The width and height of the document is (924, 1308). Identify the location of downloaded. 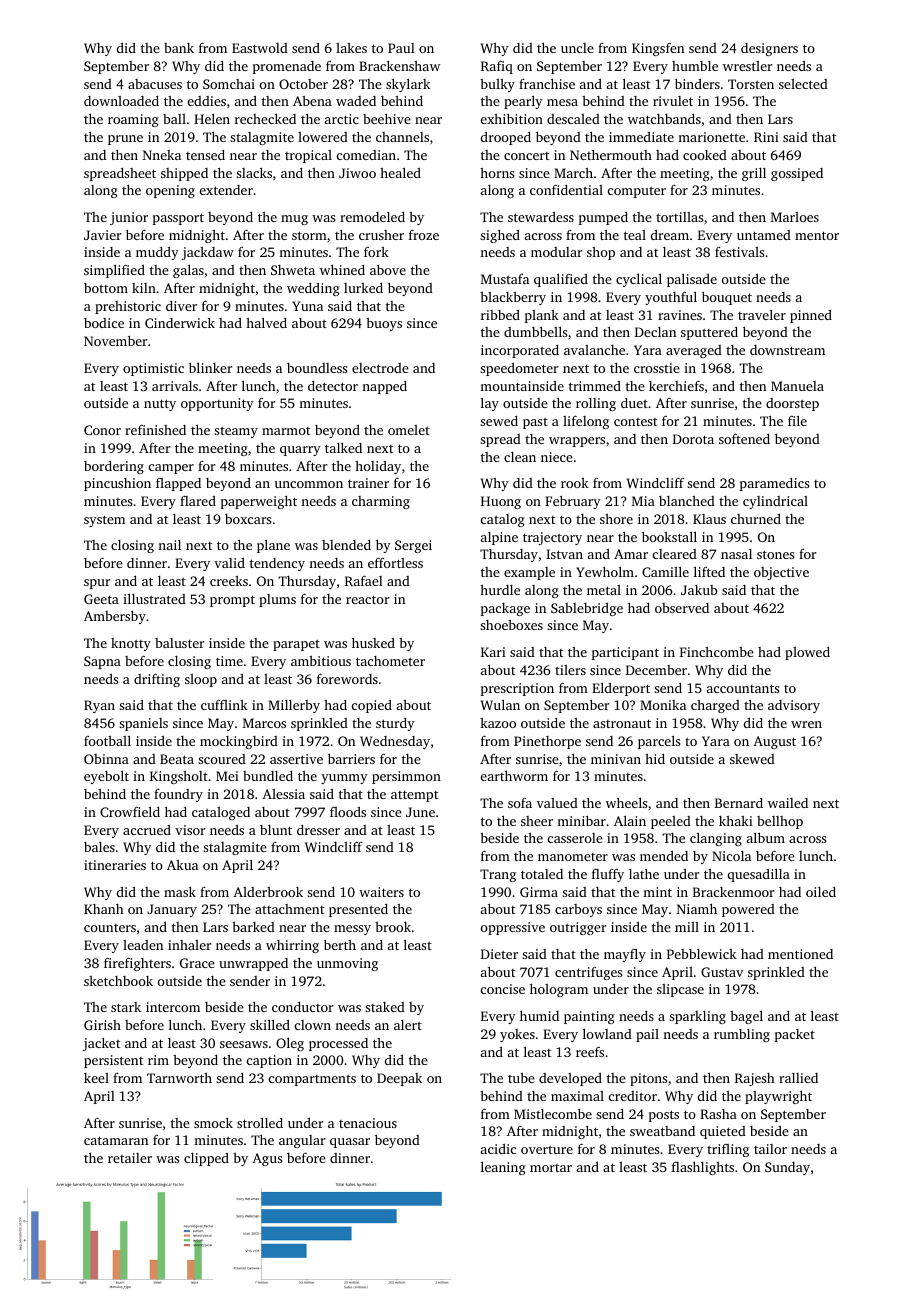
(121, 101).
